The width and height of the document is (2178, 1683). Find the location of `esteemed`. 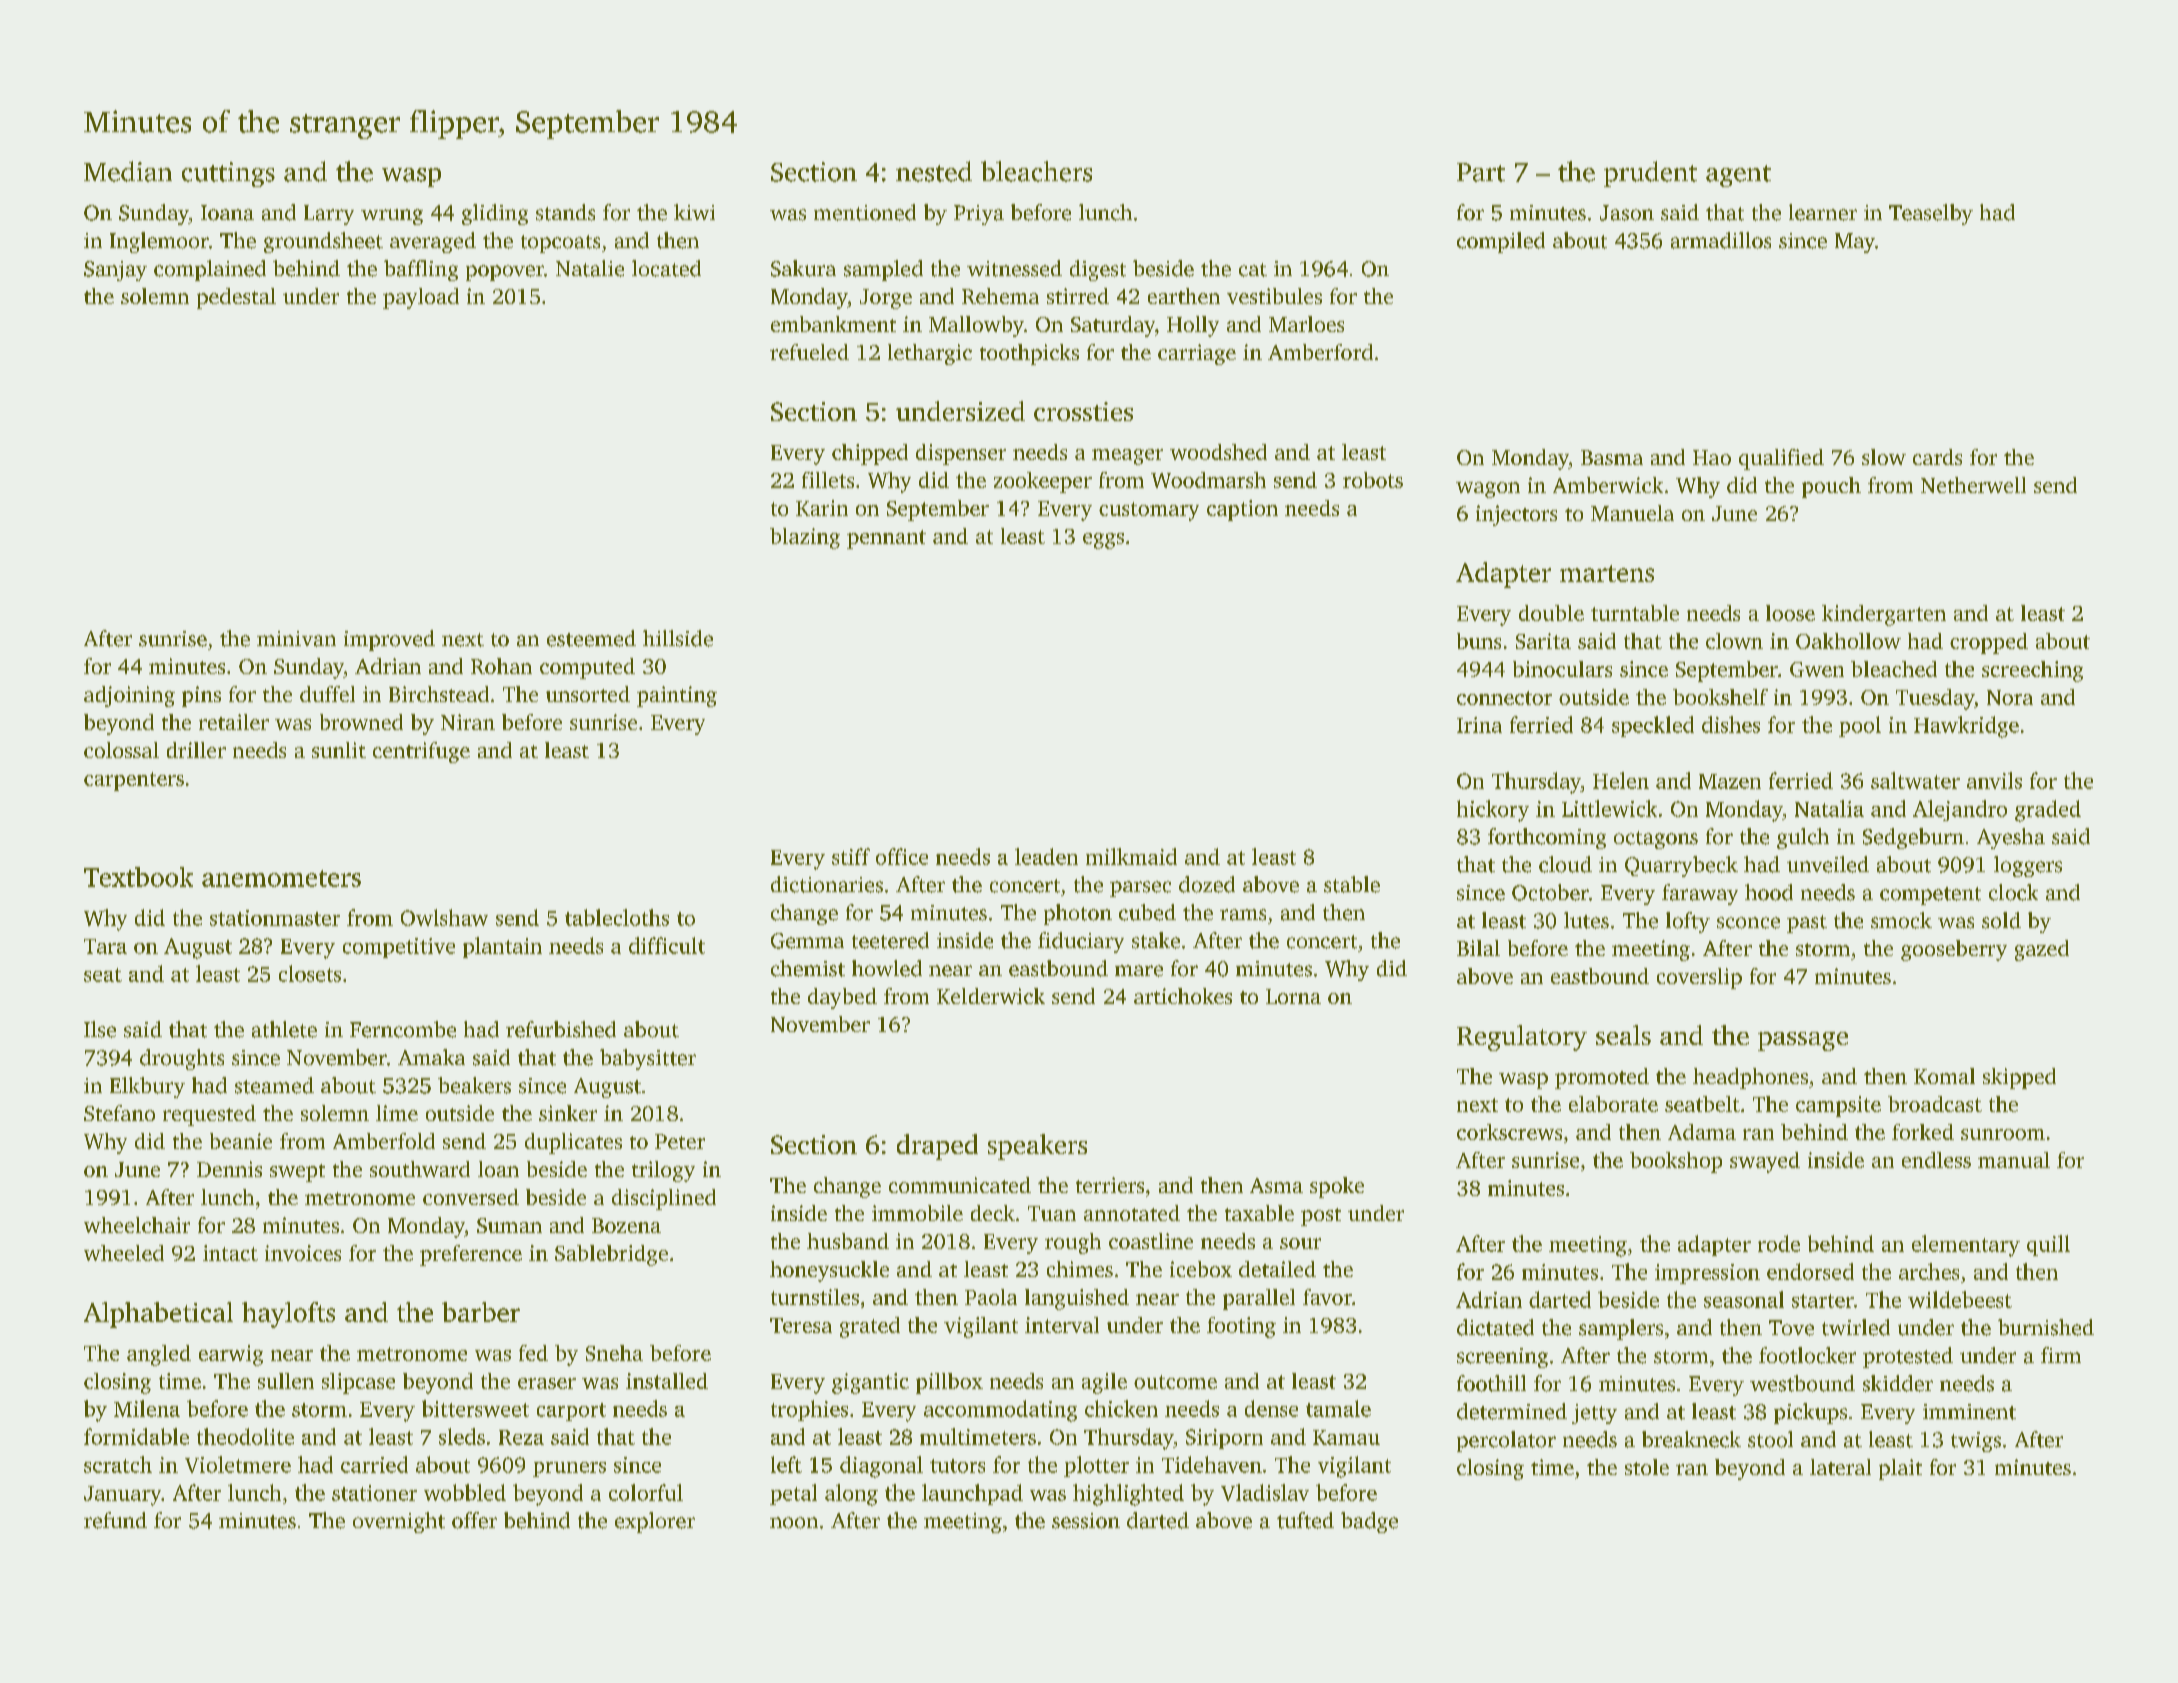

esteemed is located at coordinates (591, 638).
